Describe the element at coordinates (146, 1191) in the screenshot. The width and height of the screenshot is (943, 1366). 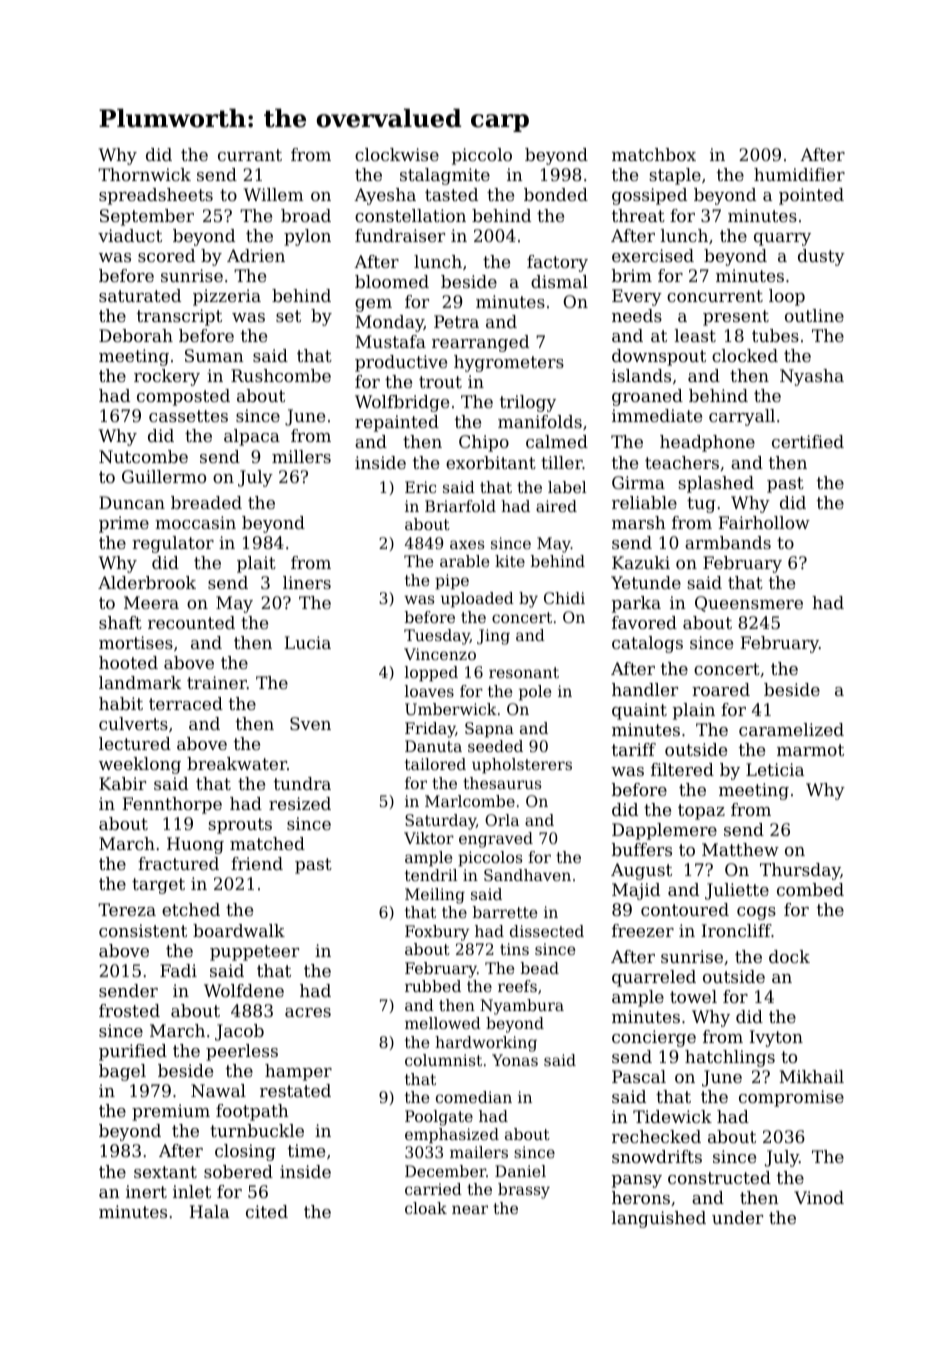
I see `inert` at that location.
